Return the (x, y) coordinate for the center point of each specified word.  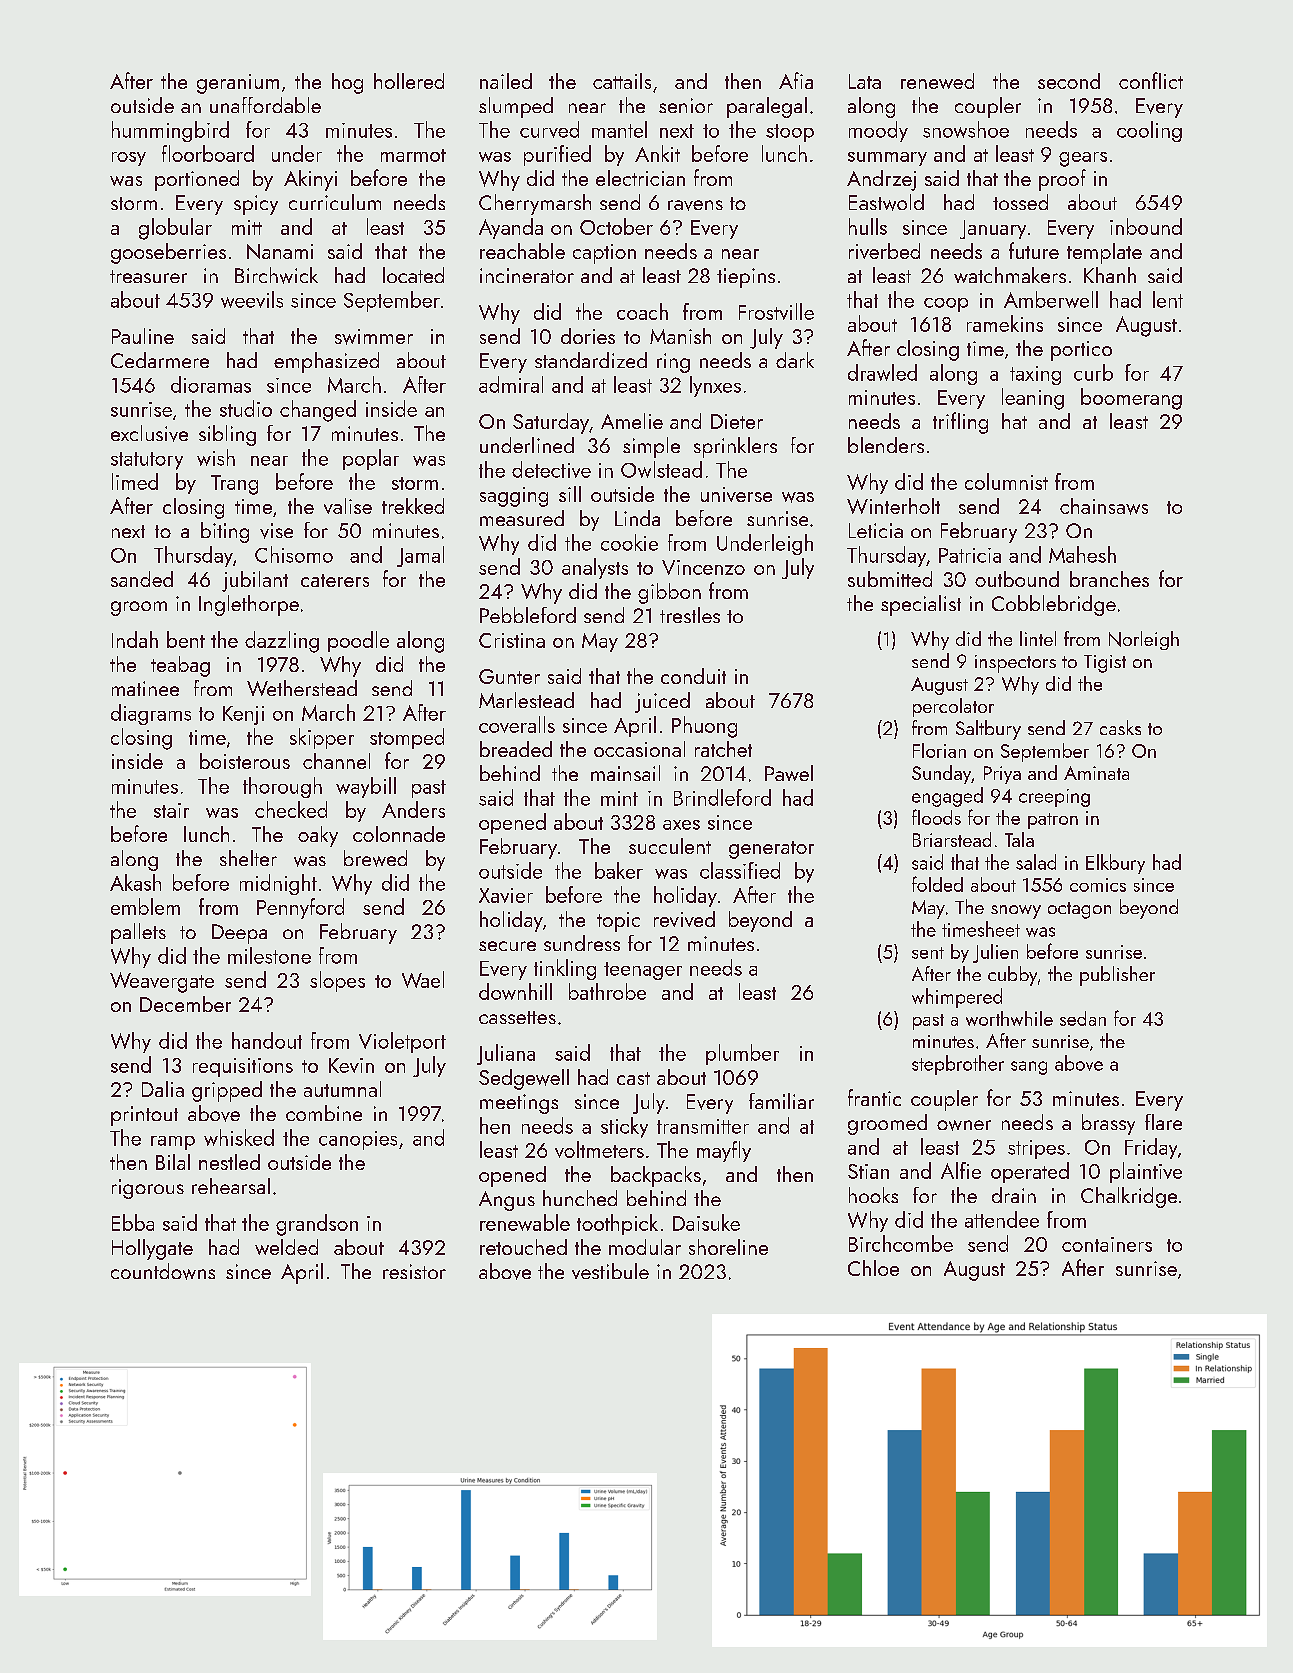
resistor (414, 1271)
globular (175, 229)
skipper (322, 738)
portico (1081, 351)
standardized (591, 360)
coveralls (517, 724)
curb (1093, 372)
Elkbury (1115, 864)
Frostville (776, 311)
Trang (234, 485)
